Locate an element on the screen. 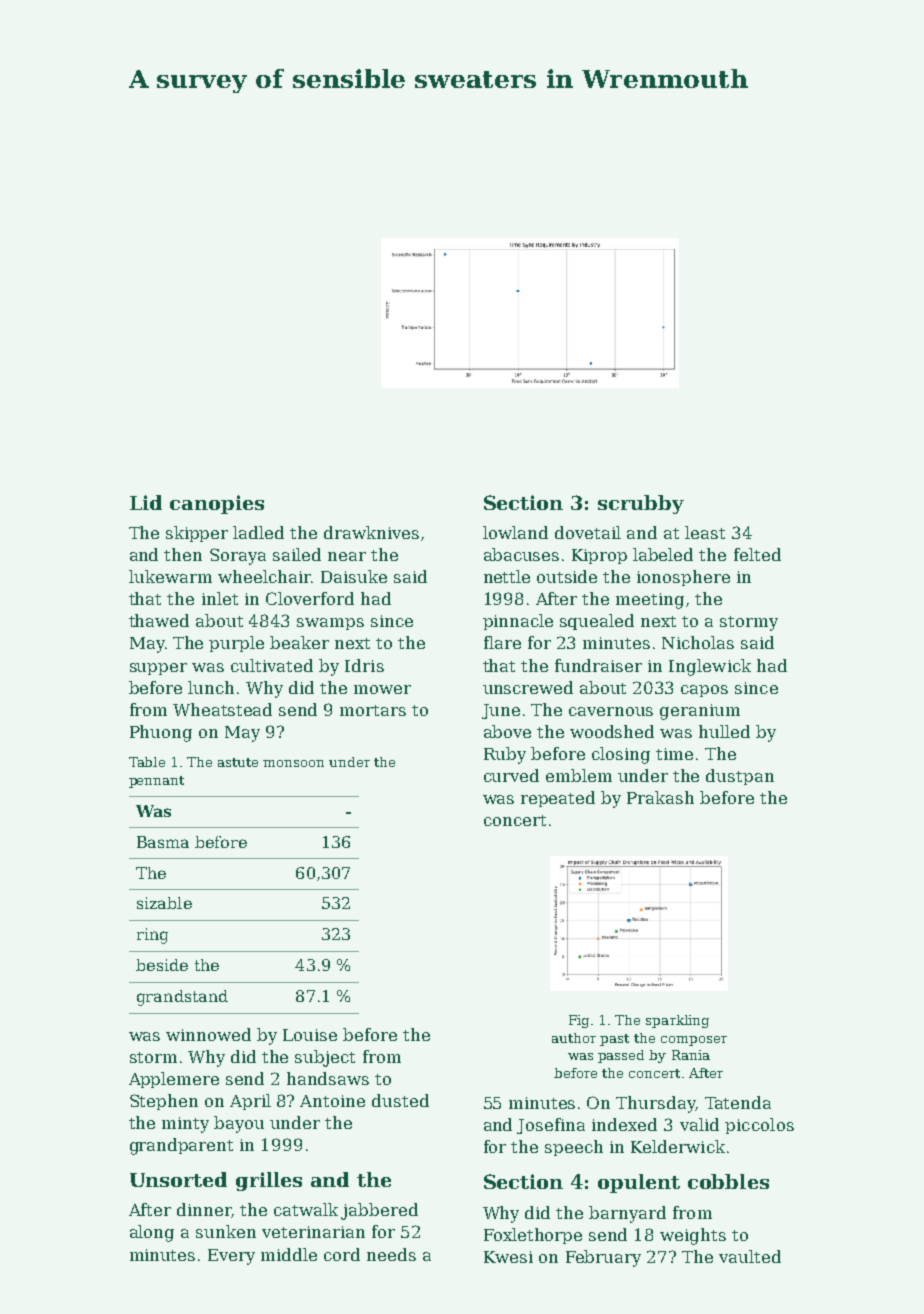  hulled is located at coordinates (724, 731).
